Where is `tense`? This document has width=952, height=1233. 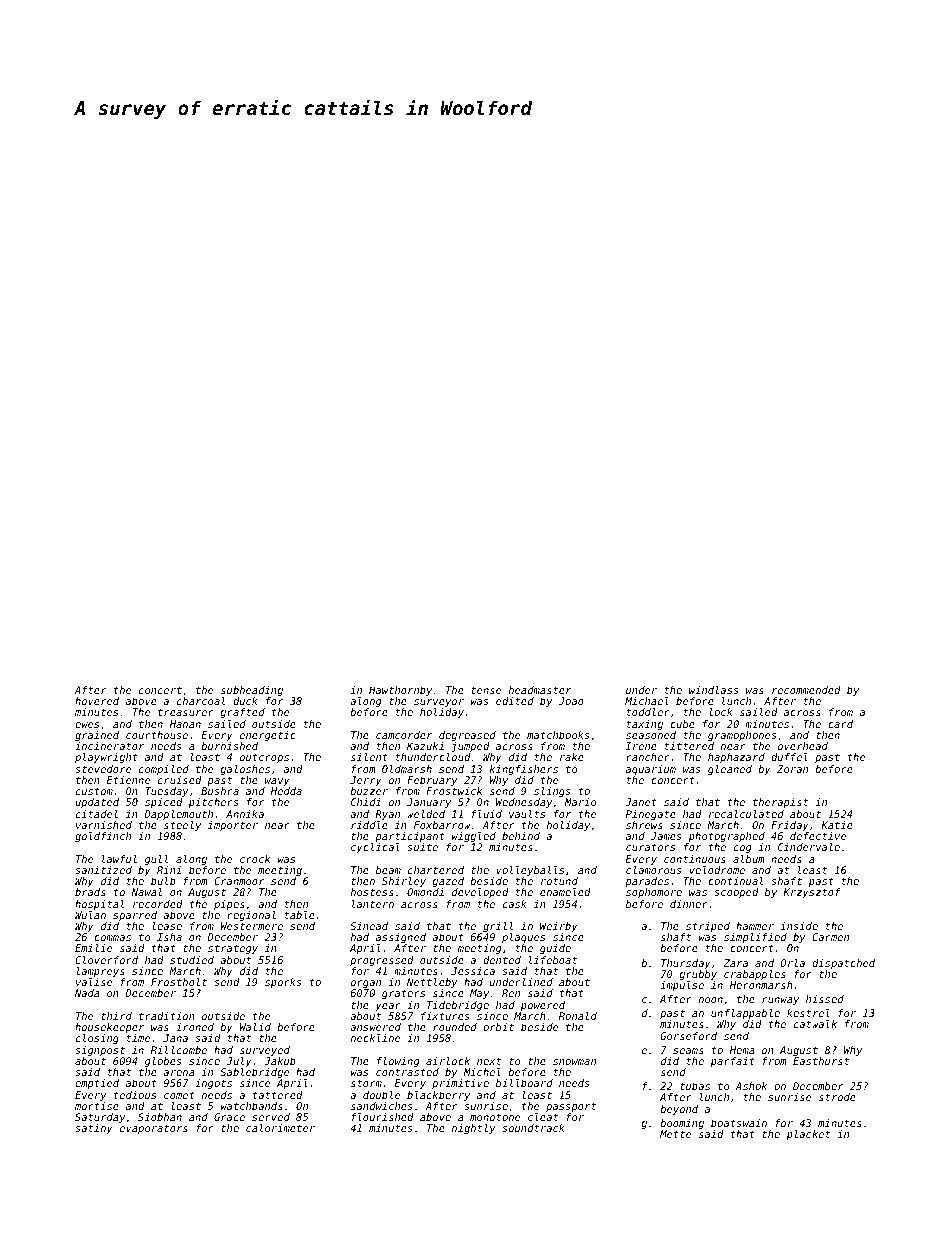 tense is located at coordinates (486, 690).
